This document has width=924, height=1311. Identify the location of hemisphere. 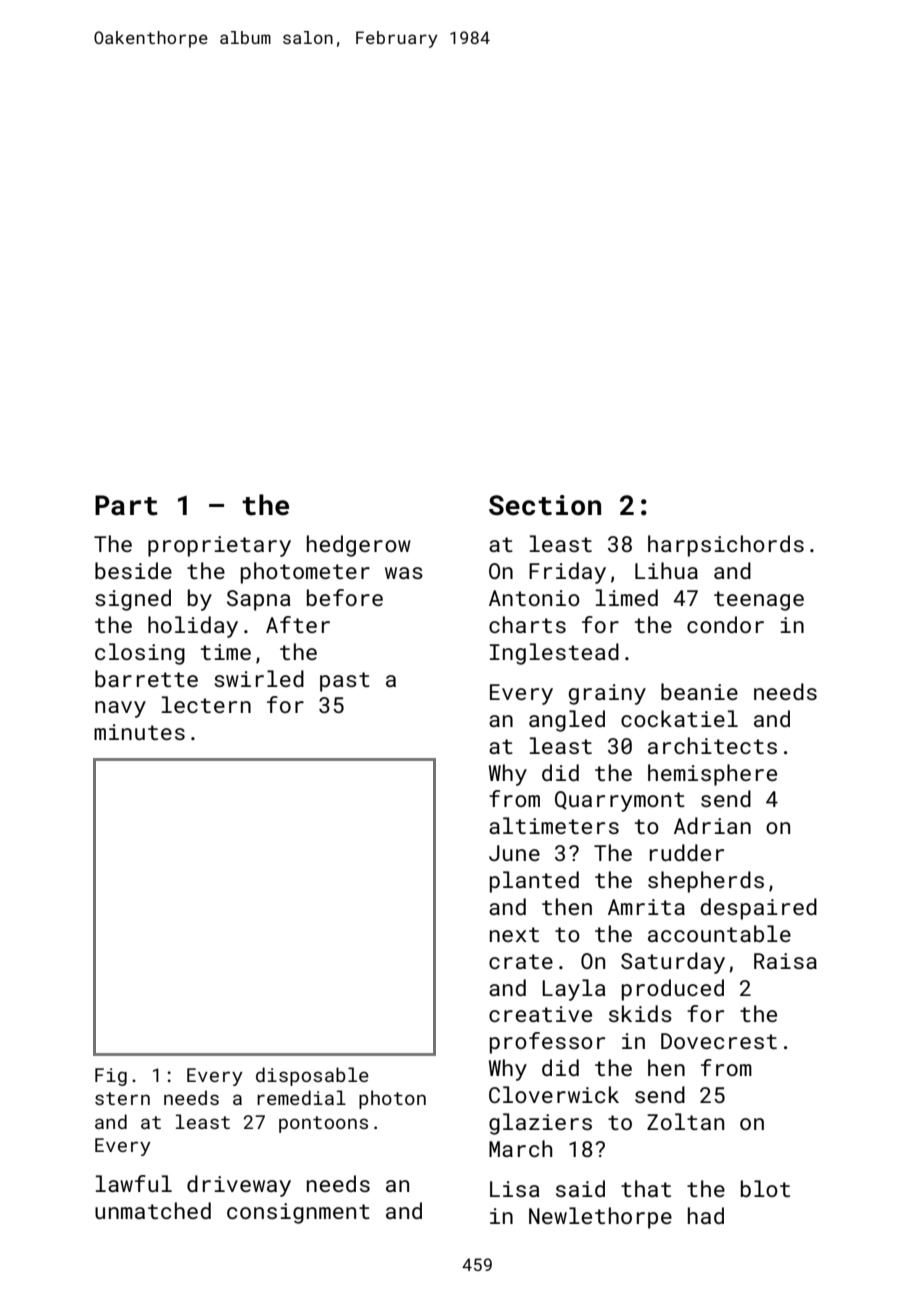
(712, 775).
